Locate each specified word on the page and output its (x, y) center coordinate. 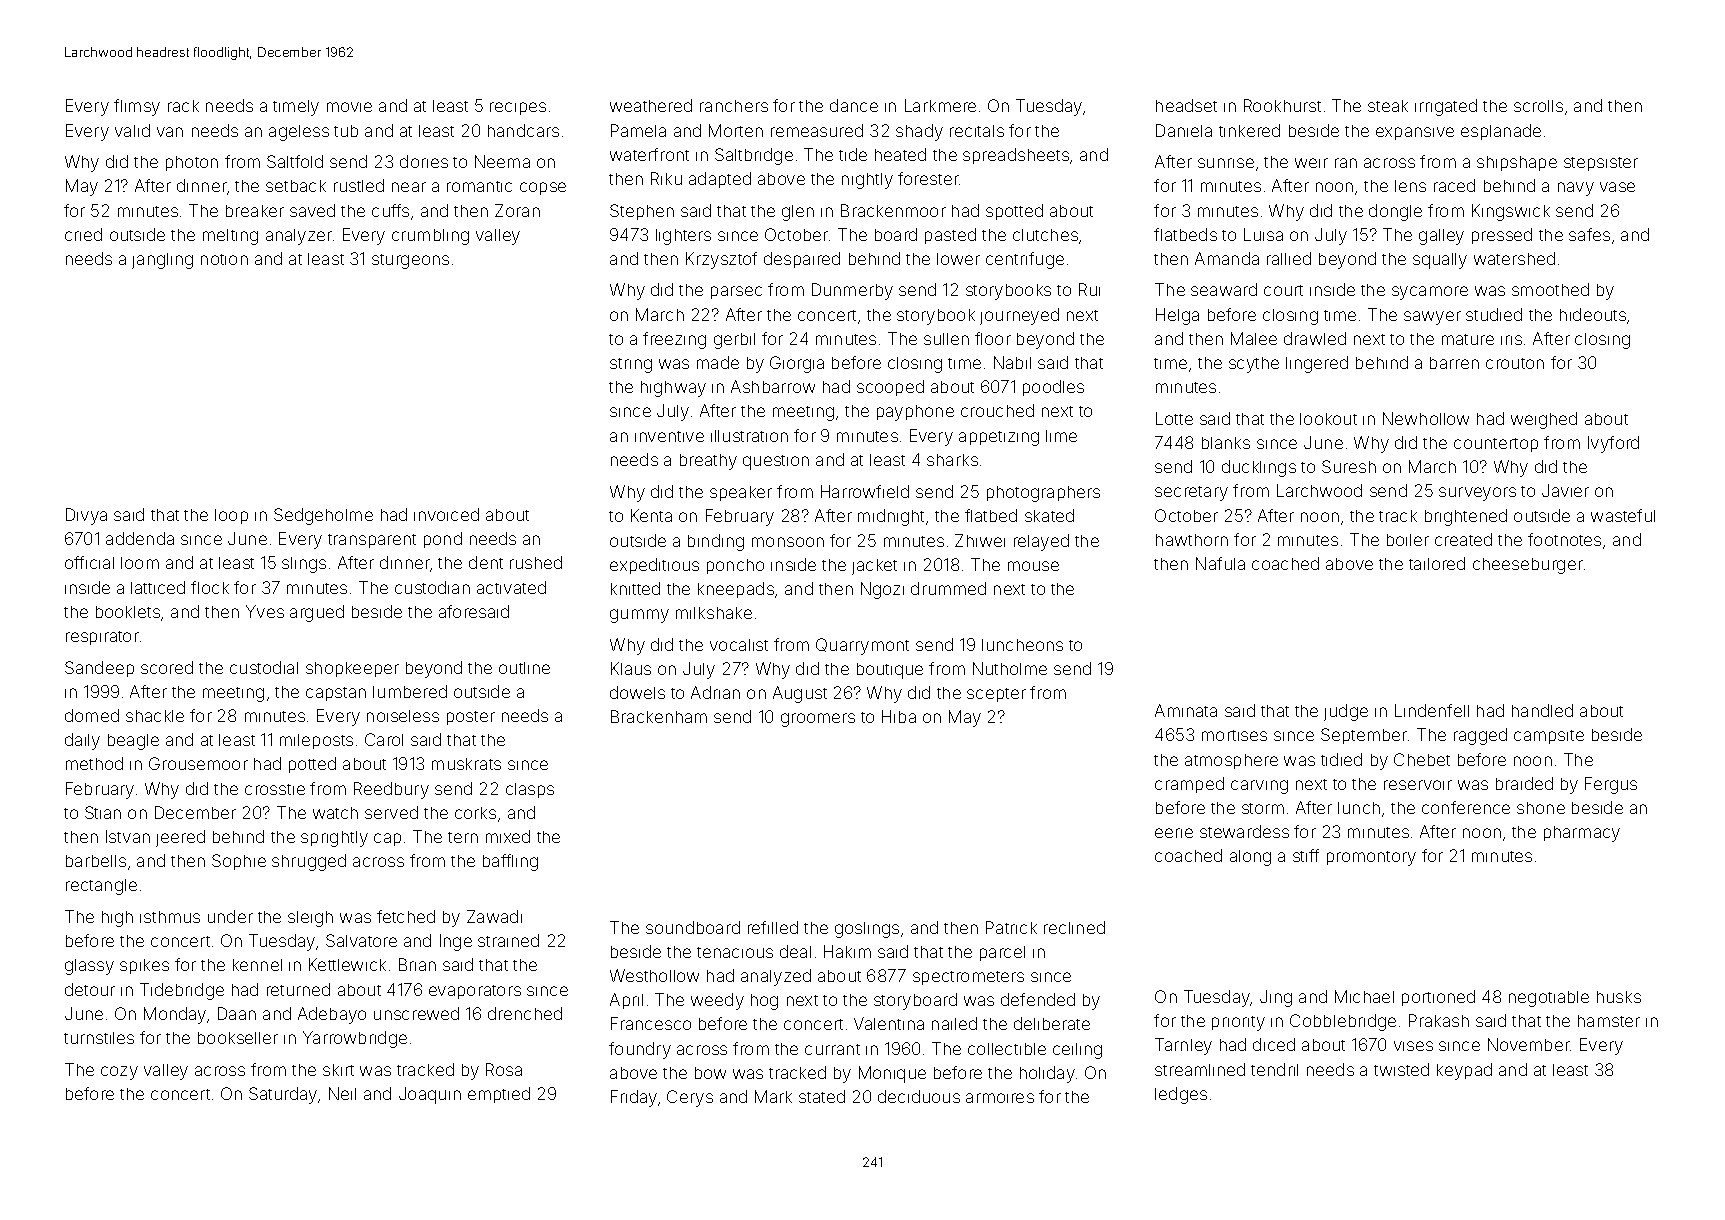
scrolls (1538, 106)
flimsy (137, 107)
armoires (1000, 1098)
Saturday (283, 1095)
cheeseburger (1528, 566)
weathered (651, 105)
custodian (432, 587)
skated (1049, 515)
